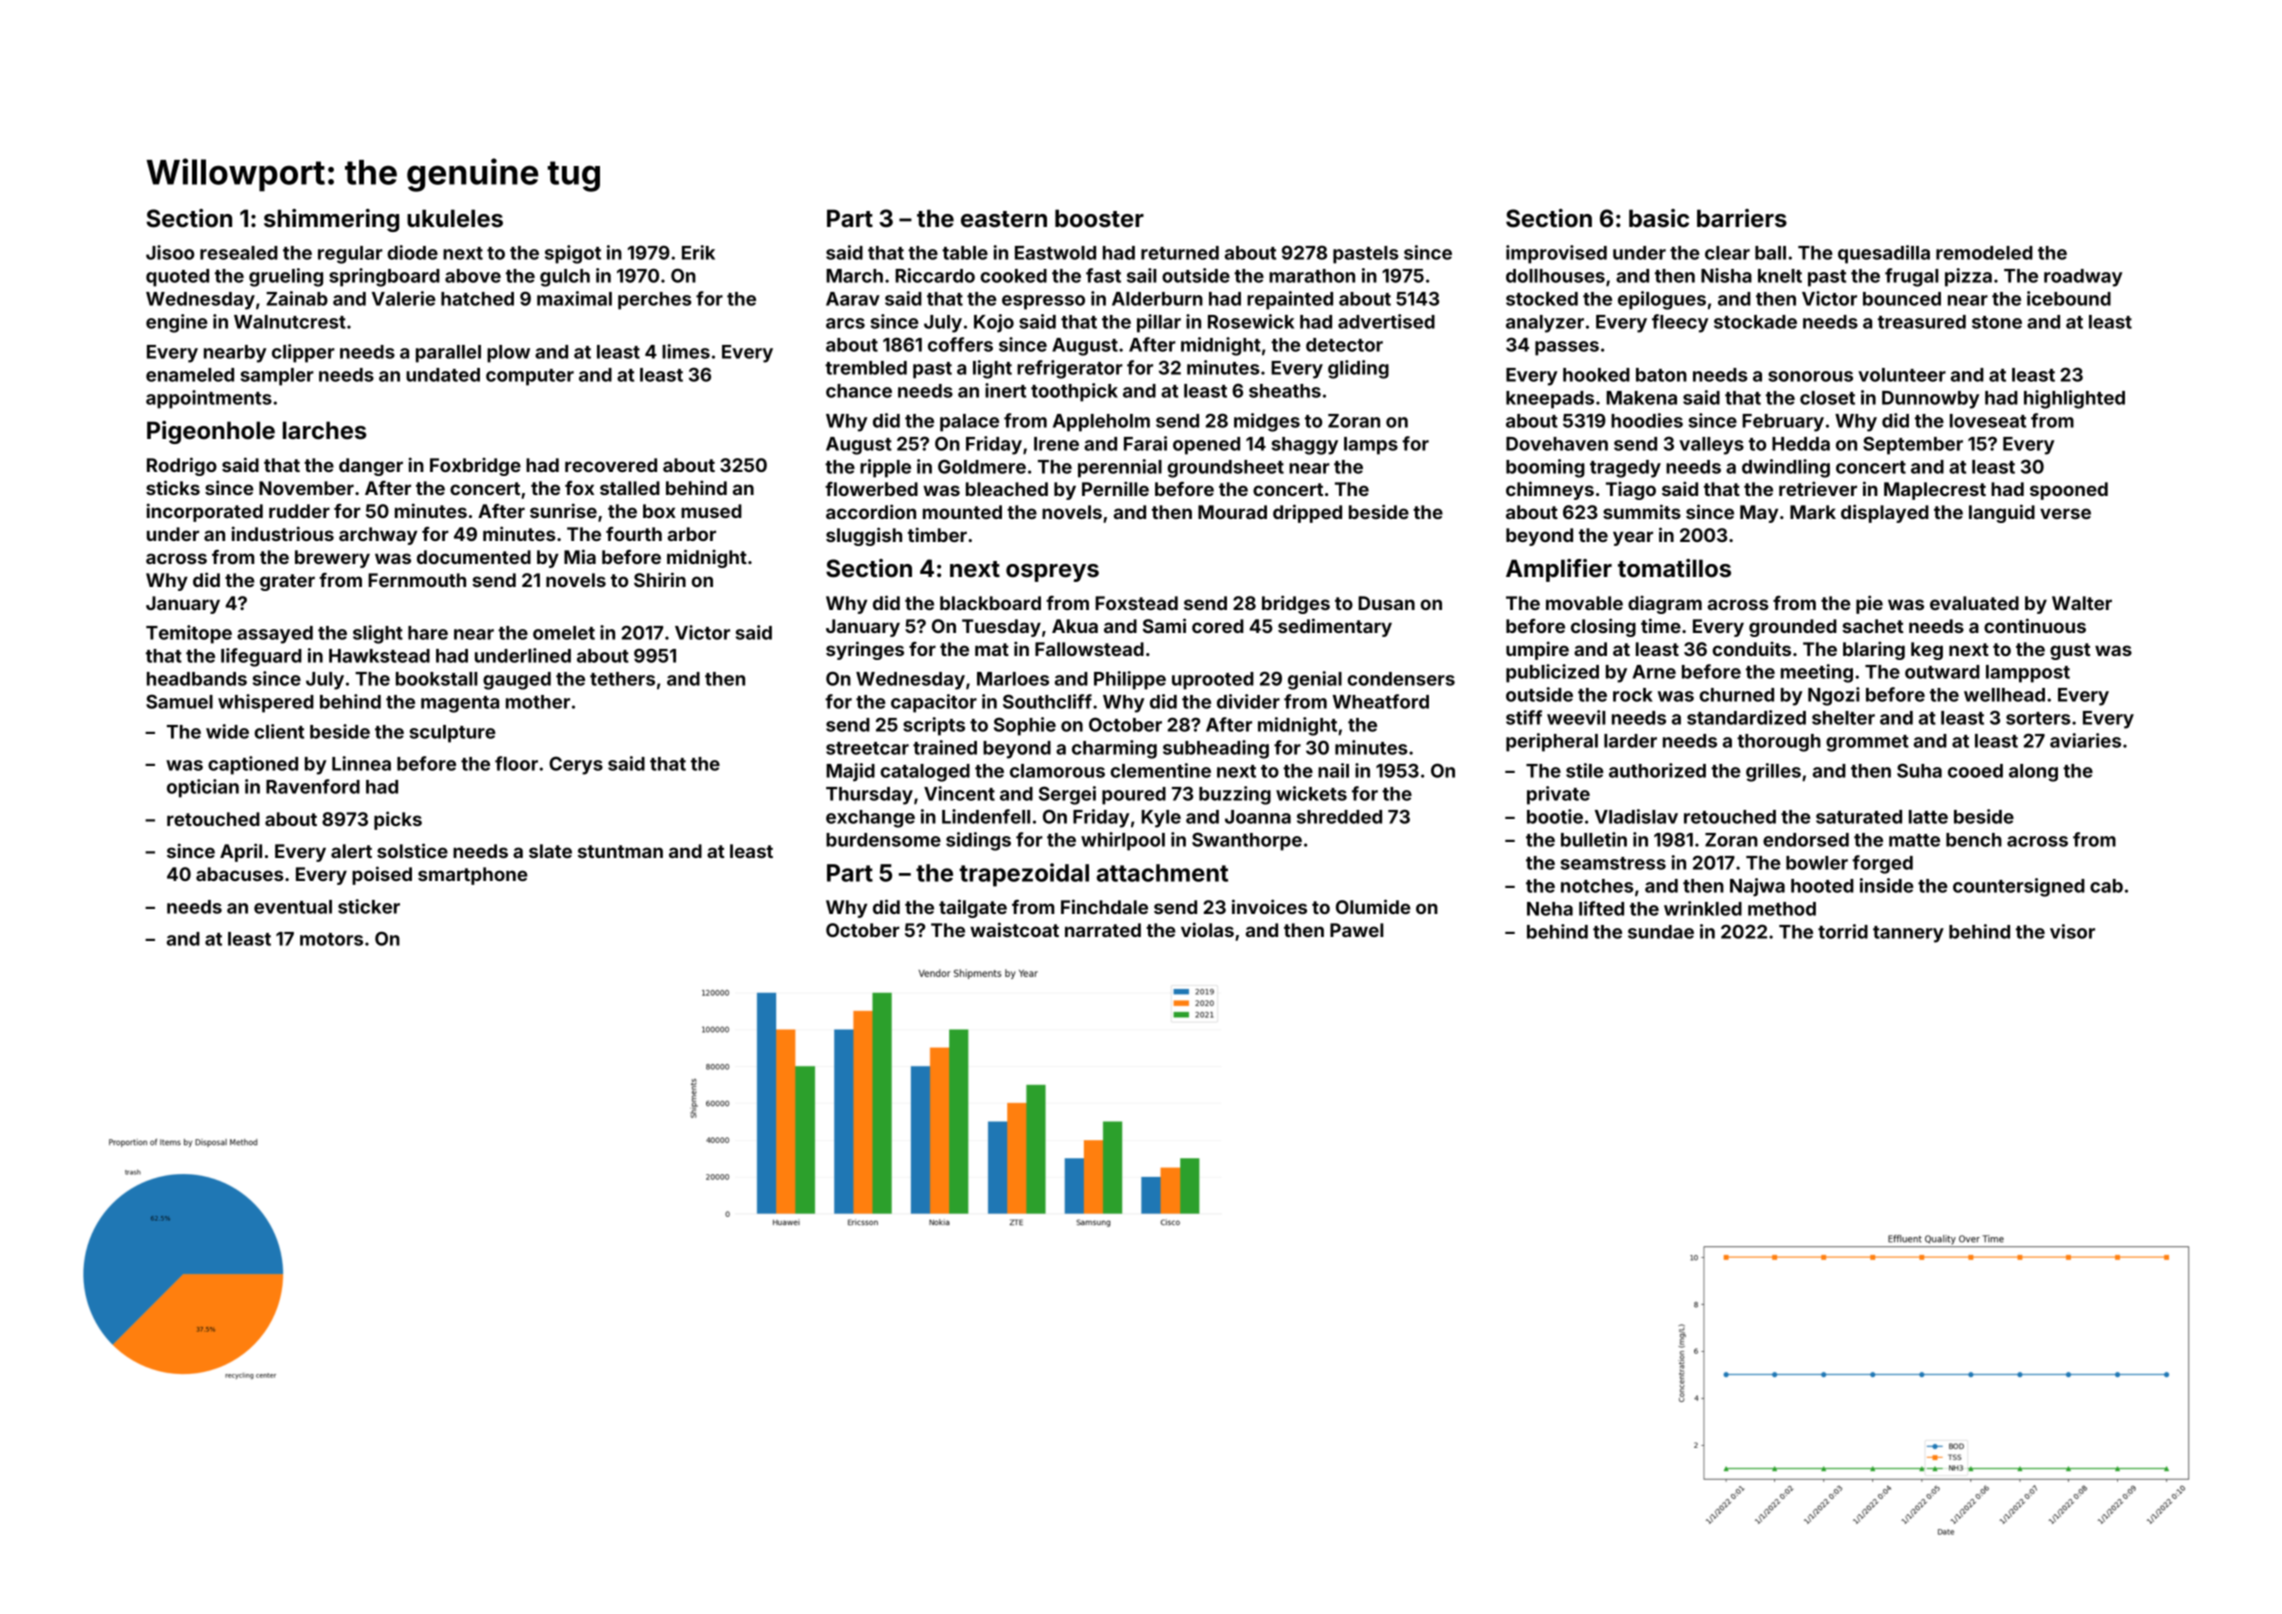 The image size is (2282, 1614). What do you see at coordinates (1157, 299) in the screenshot?
I see `Alderburn` at bounding box center [1157, 299].
